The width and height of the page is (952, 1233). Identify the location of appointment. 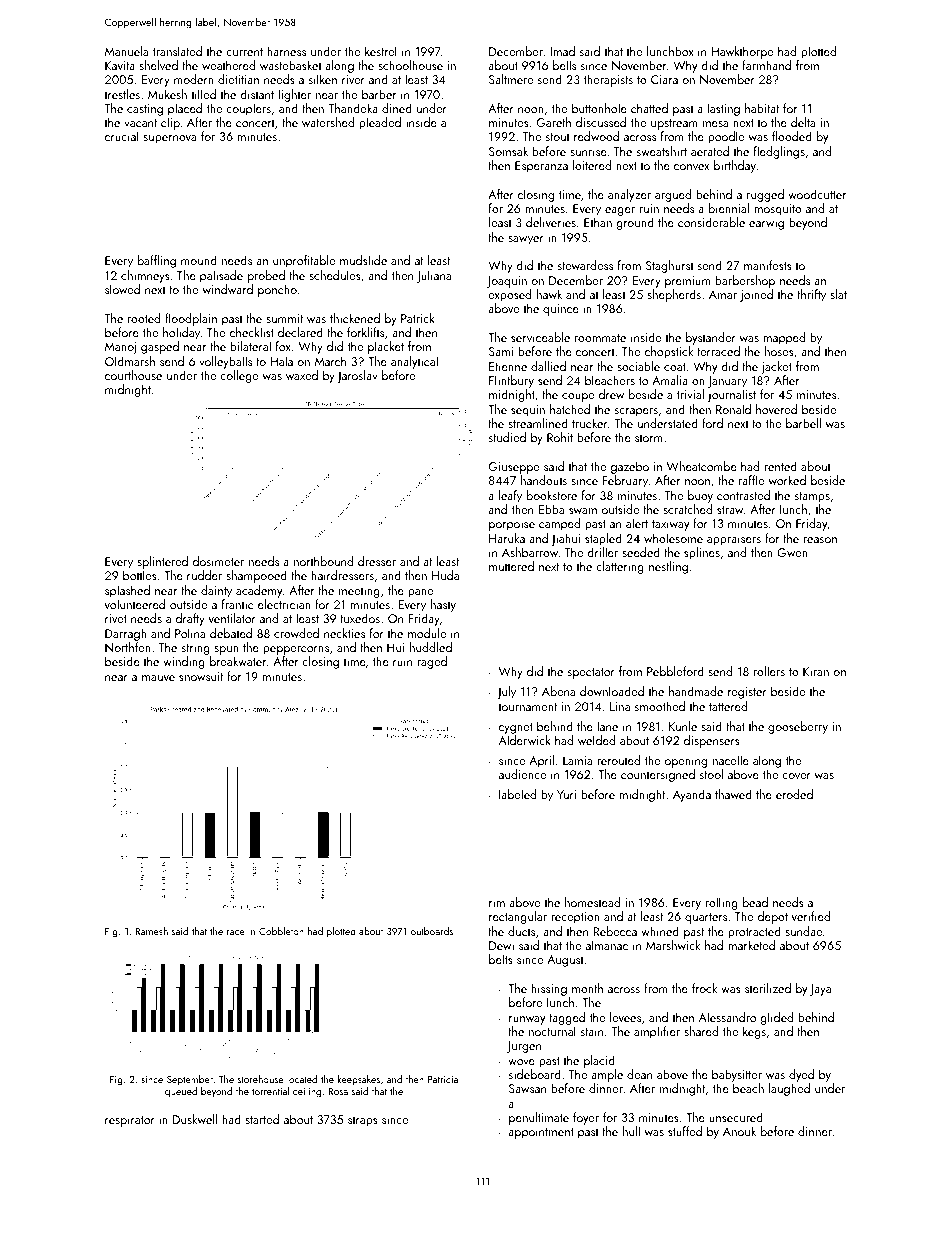
(541, 1133).
